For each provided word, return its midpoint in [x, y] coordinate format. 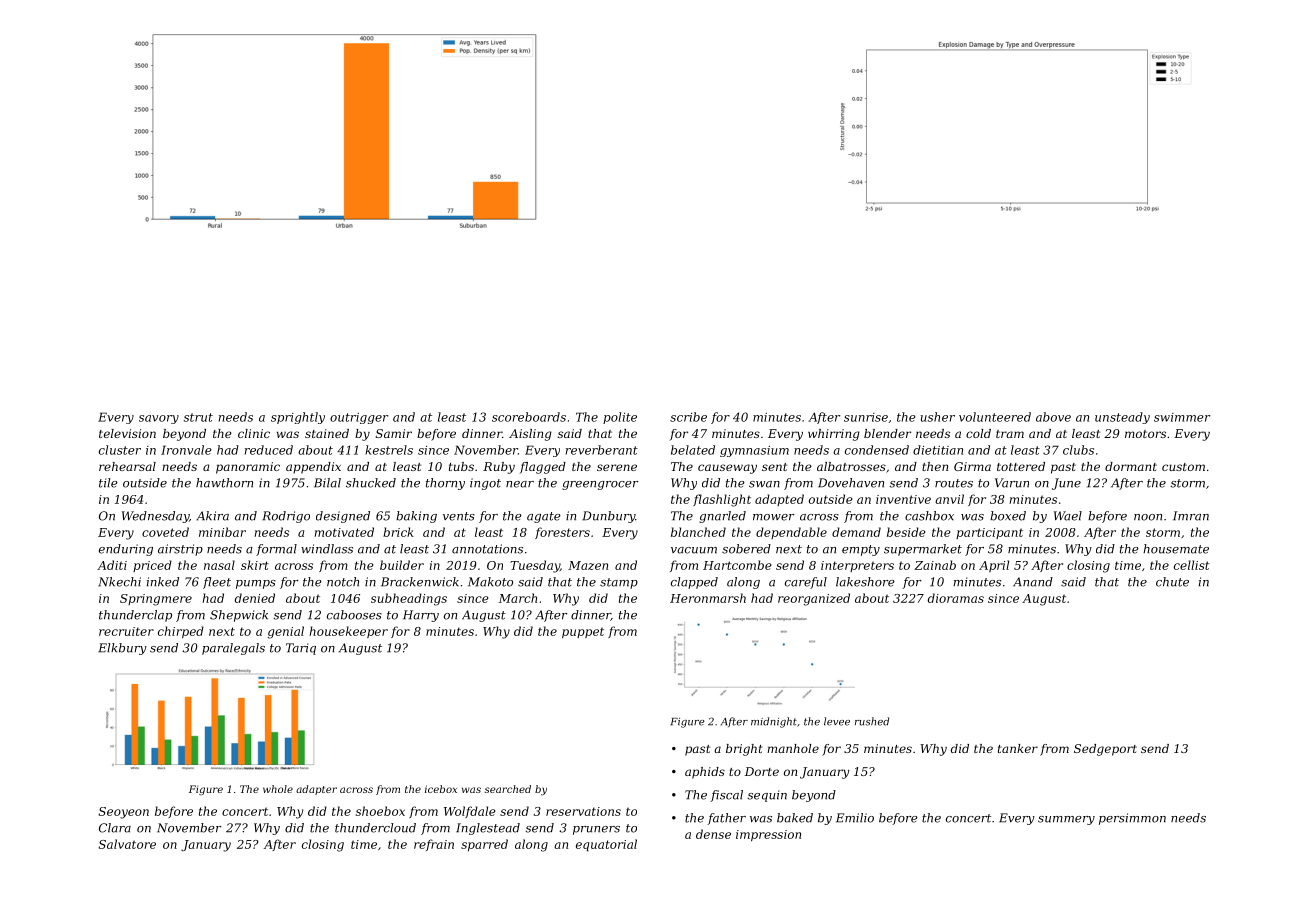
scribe [688, 417]
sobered [746, 549]
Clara [115, 828]
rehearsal [127, 466]
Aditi [112, 565]
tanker [1018, 748]
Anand [1033, 582]
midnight [774, 722]
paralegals [233, 649]
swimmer [1182, 417]
